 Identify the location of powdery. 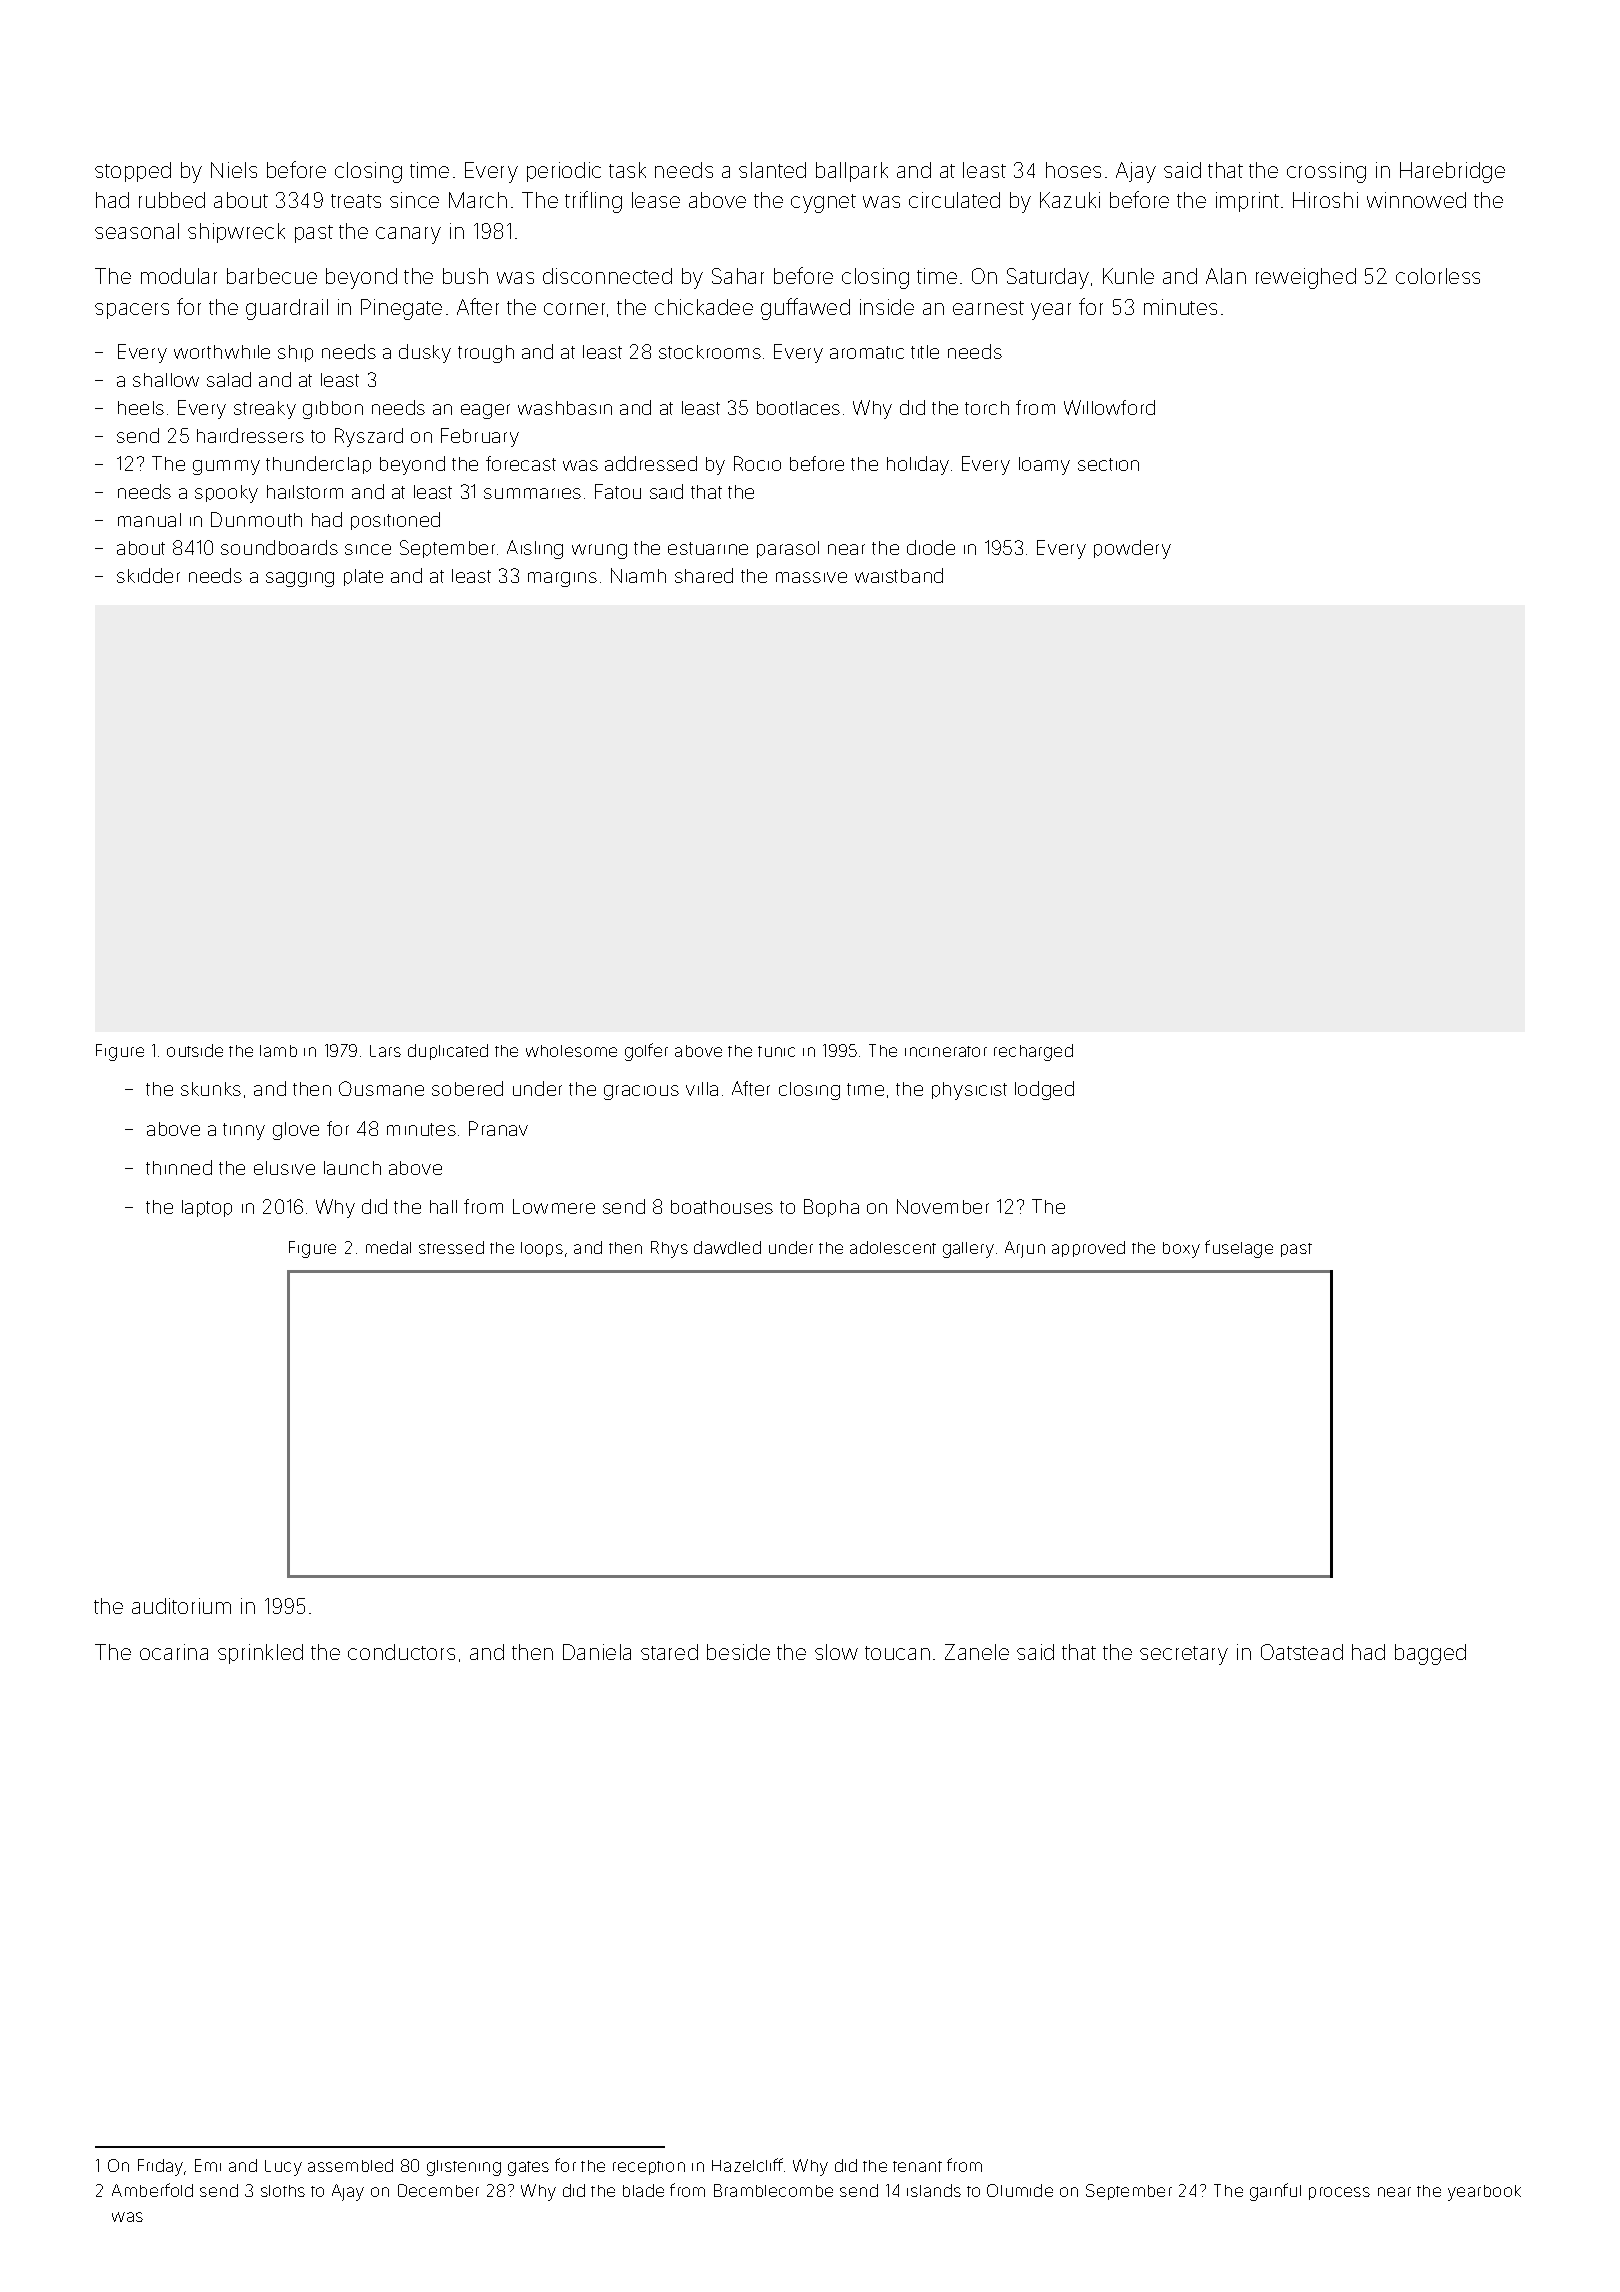
(1132, 549).
